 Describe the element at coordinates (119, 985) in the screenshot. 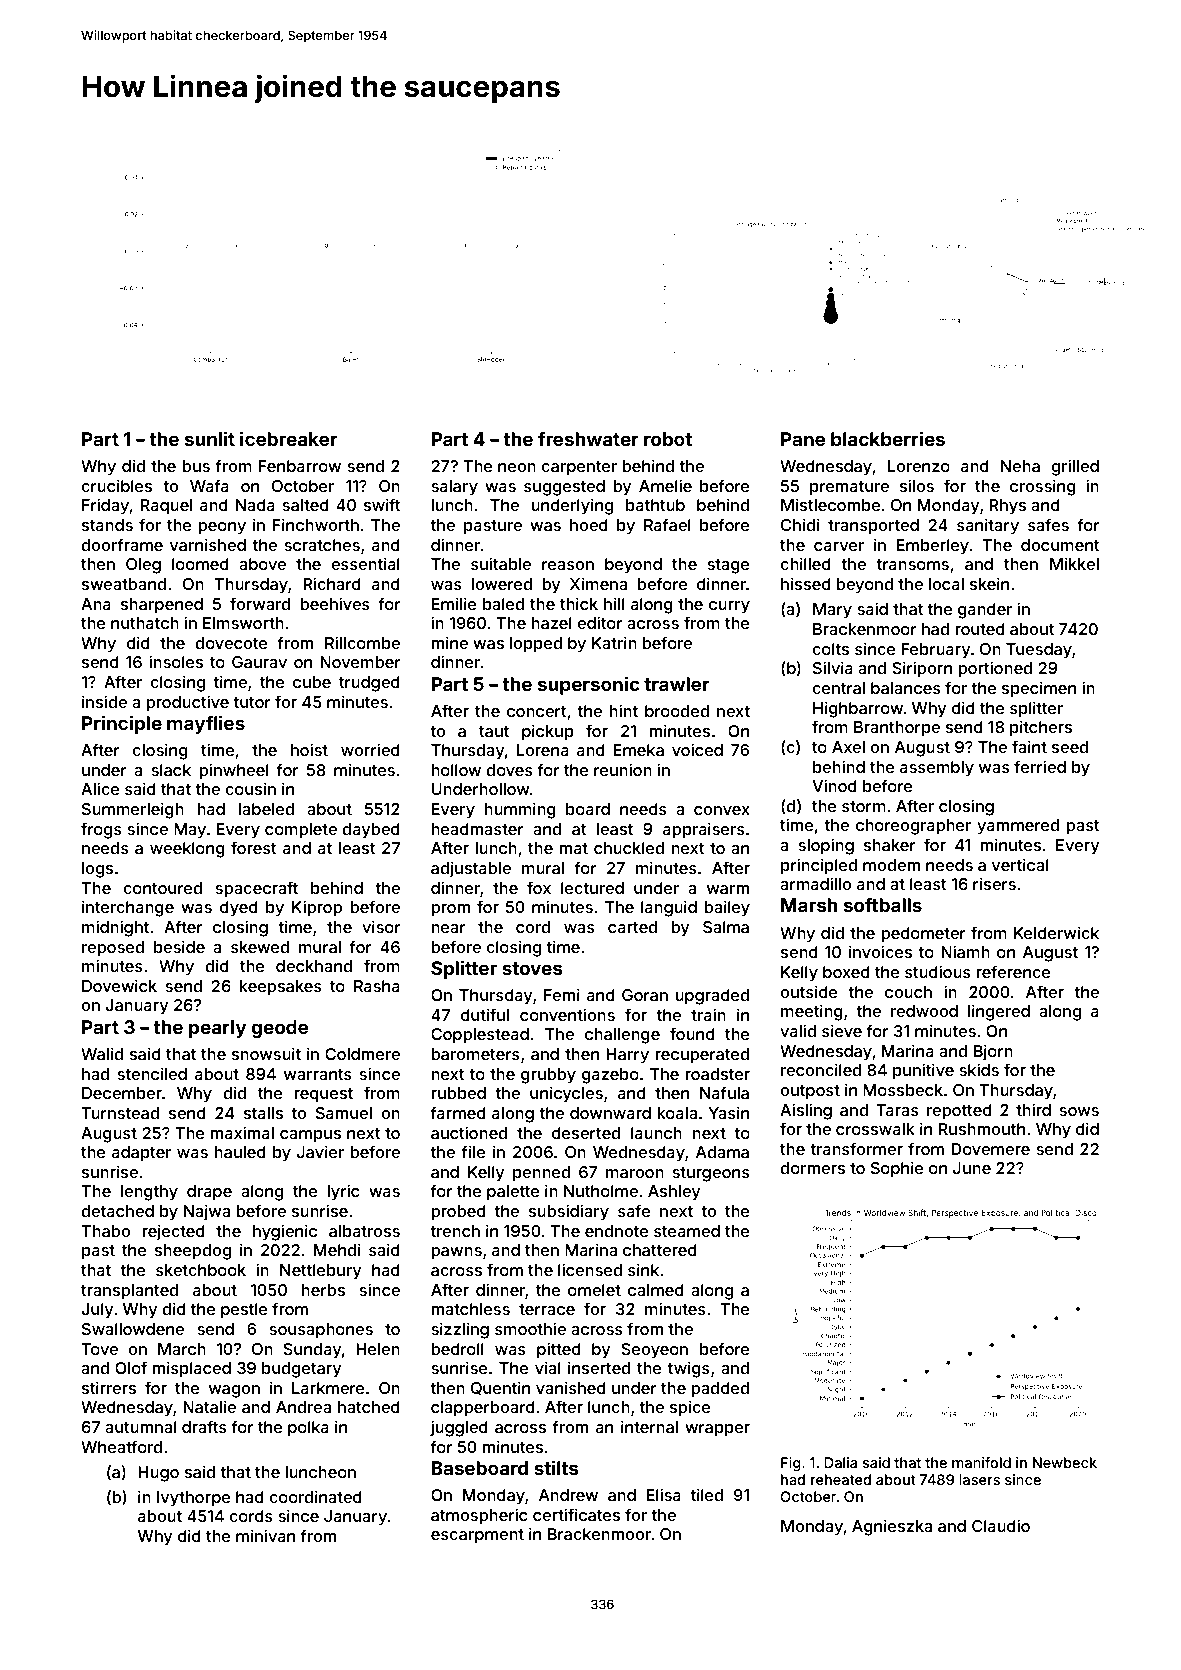

I see `Dovewick` at that location.
